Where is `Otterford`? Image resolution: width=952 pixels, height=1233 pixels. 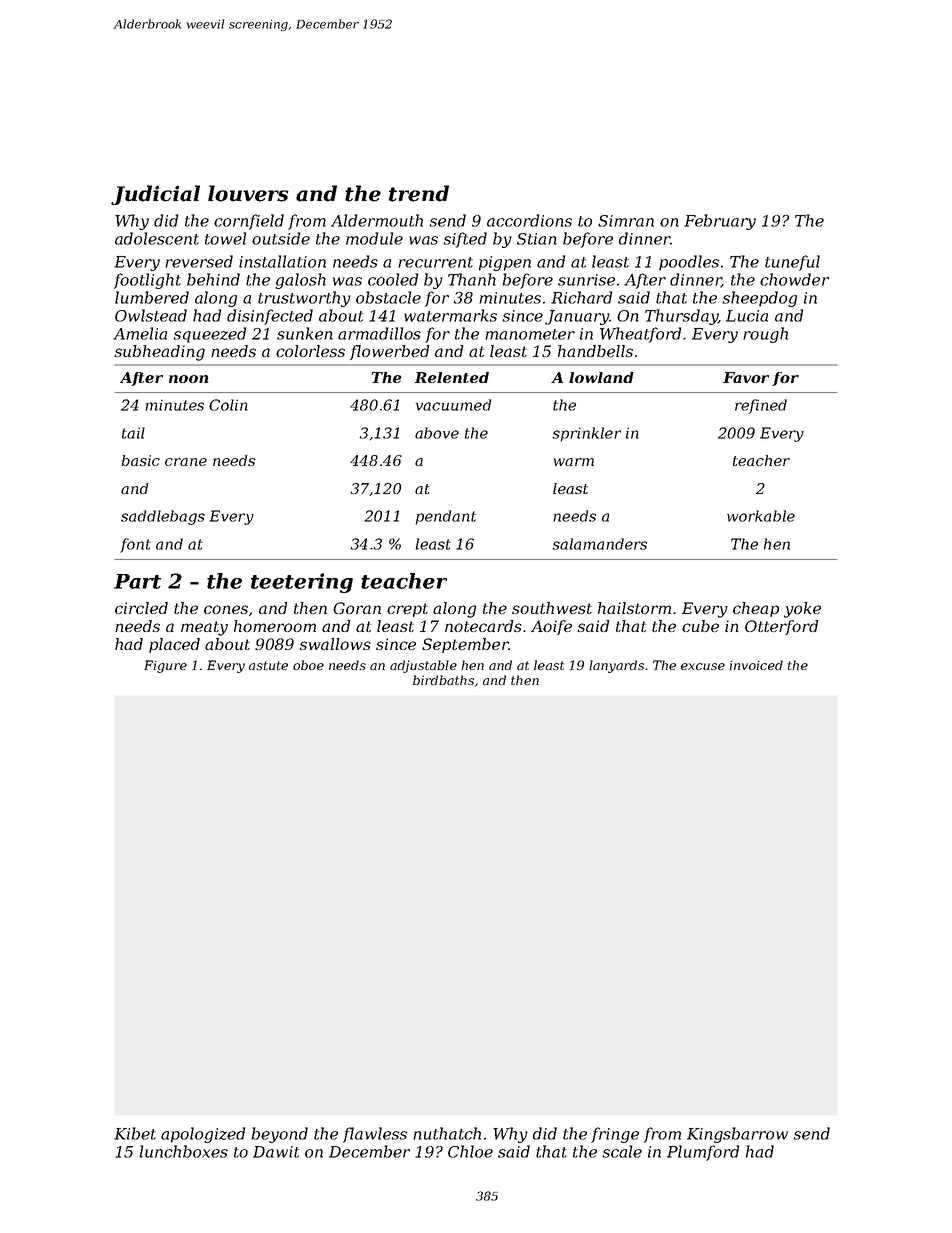 Otterford is located at coordinates (782, 627).
